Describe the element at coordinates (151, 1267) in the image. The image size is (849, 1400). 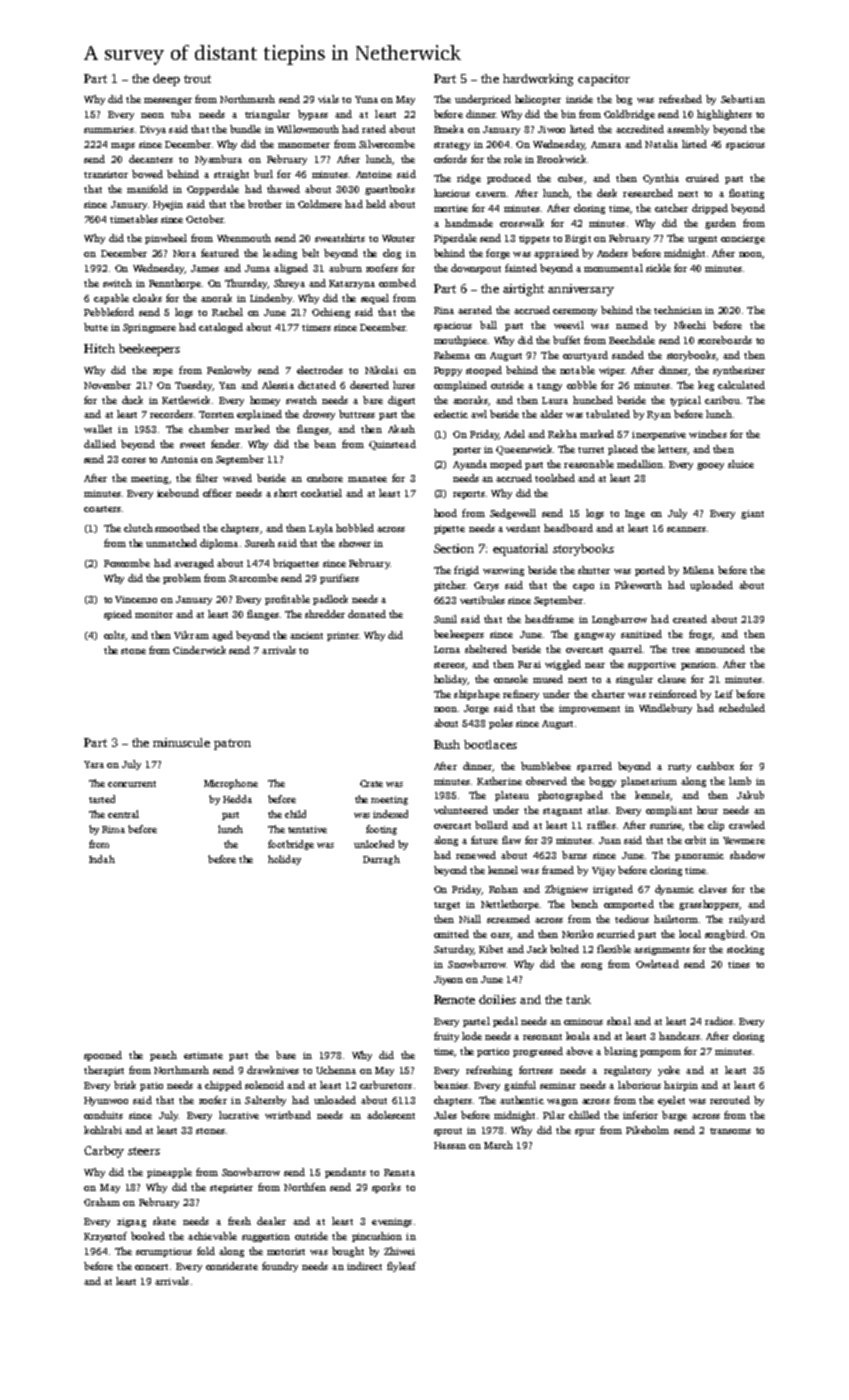
I see `concert` at that location.
